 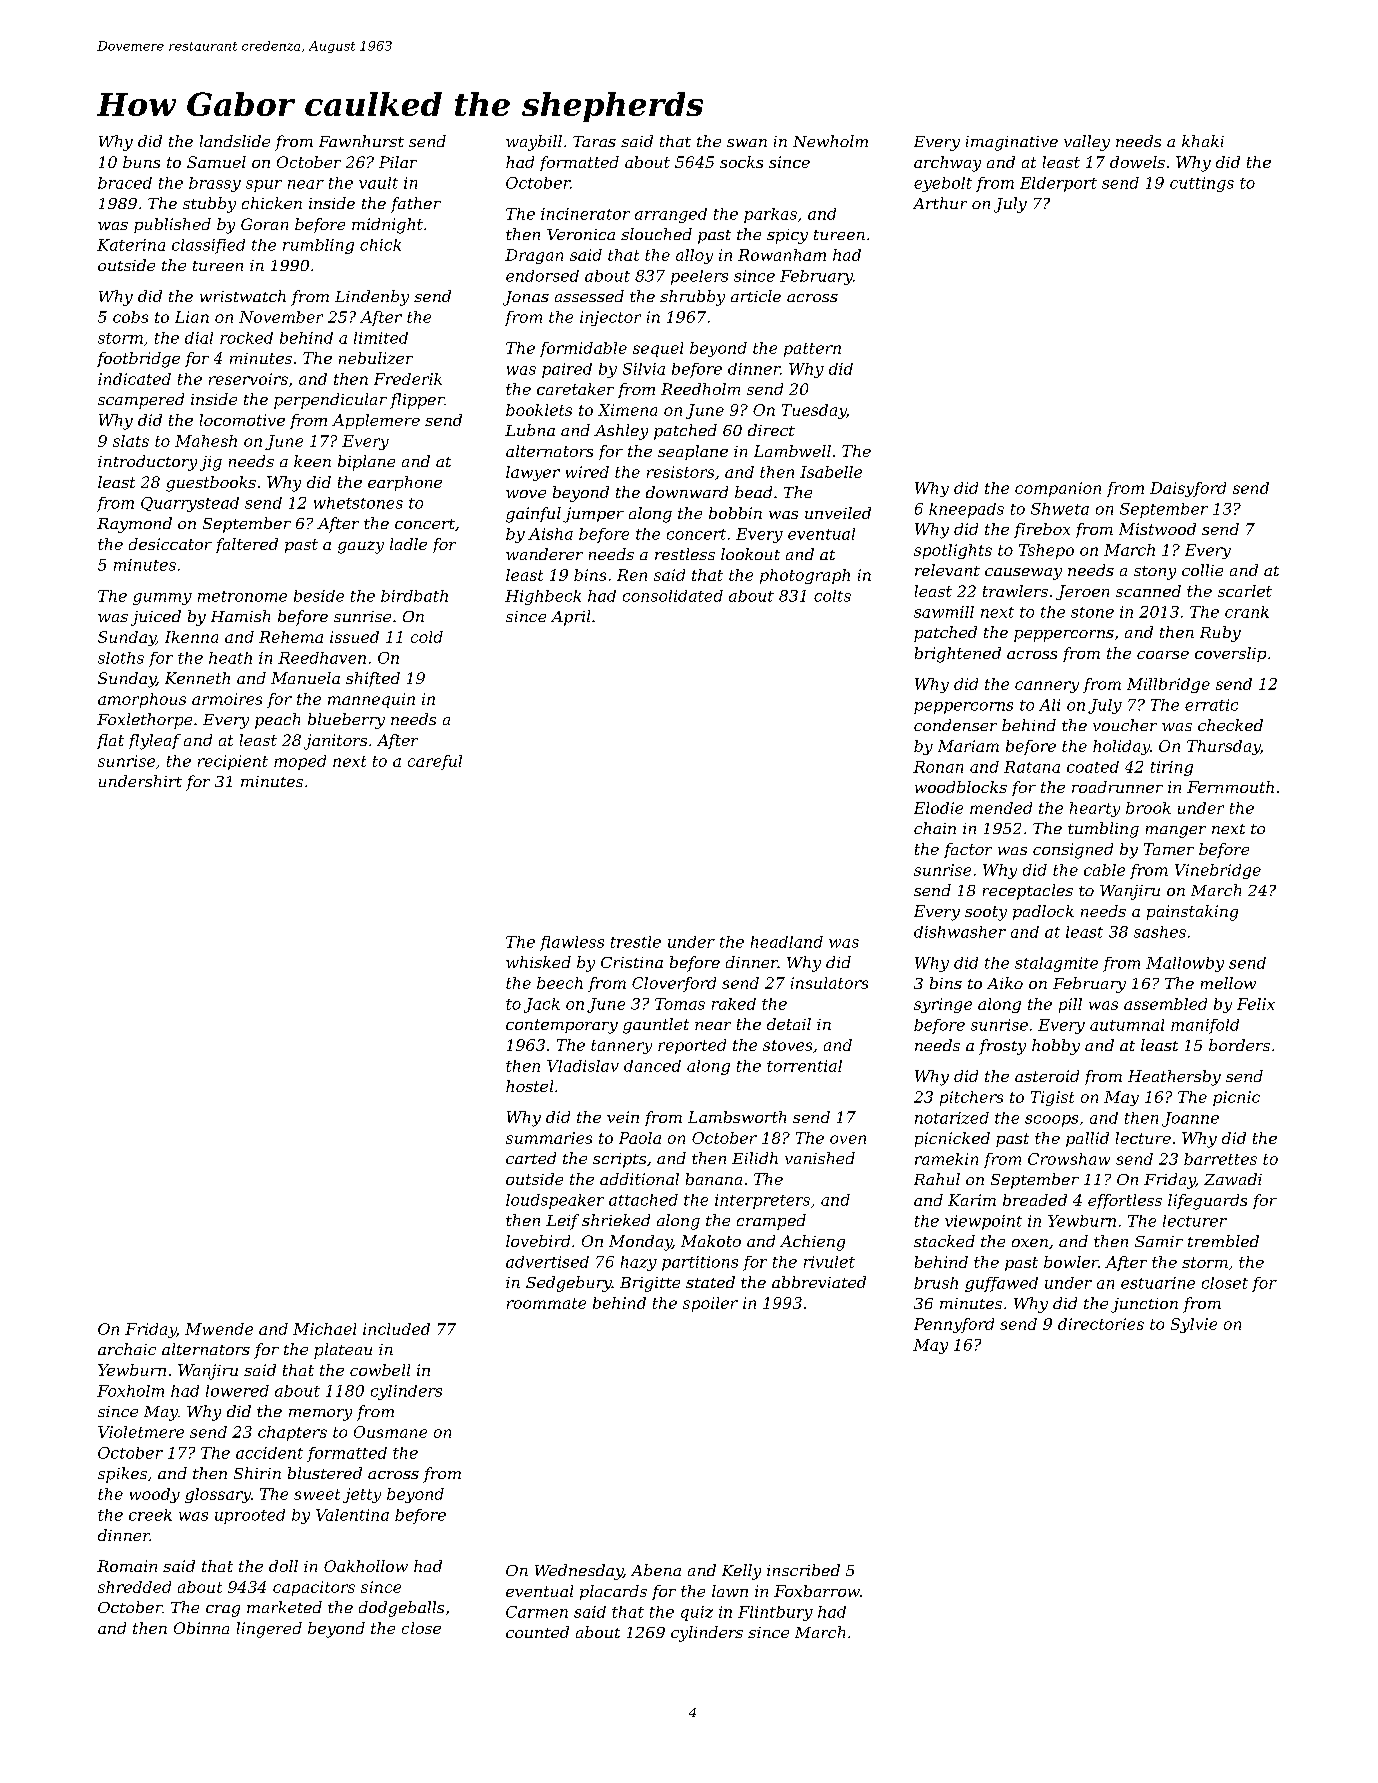 What do you see at coordinates (141, 162) in the screenshot?
I see `buns` at bounding box center [141, 162].
